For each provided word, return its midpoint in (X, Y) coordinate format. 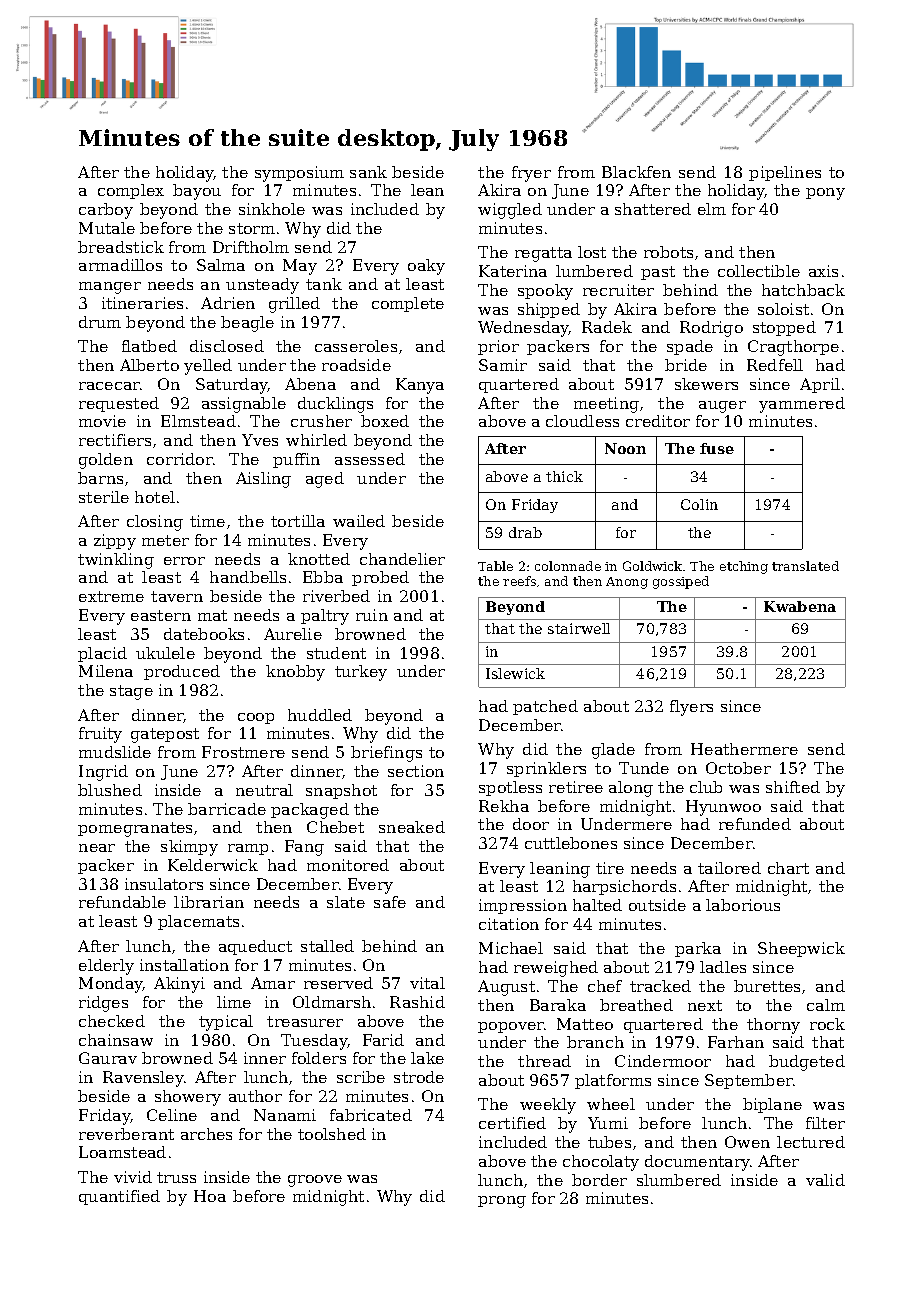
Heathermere (744, 749)
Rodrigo (711, 329)
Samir (503, 365)
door (531, 824)
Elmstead (198, 421)
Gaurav (108, 1058)
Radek (607, 327)
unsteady (262, 286)
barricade (227, 809)
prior (498, 347)
